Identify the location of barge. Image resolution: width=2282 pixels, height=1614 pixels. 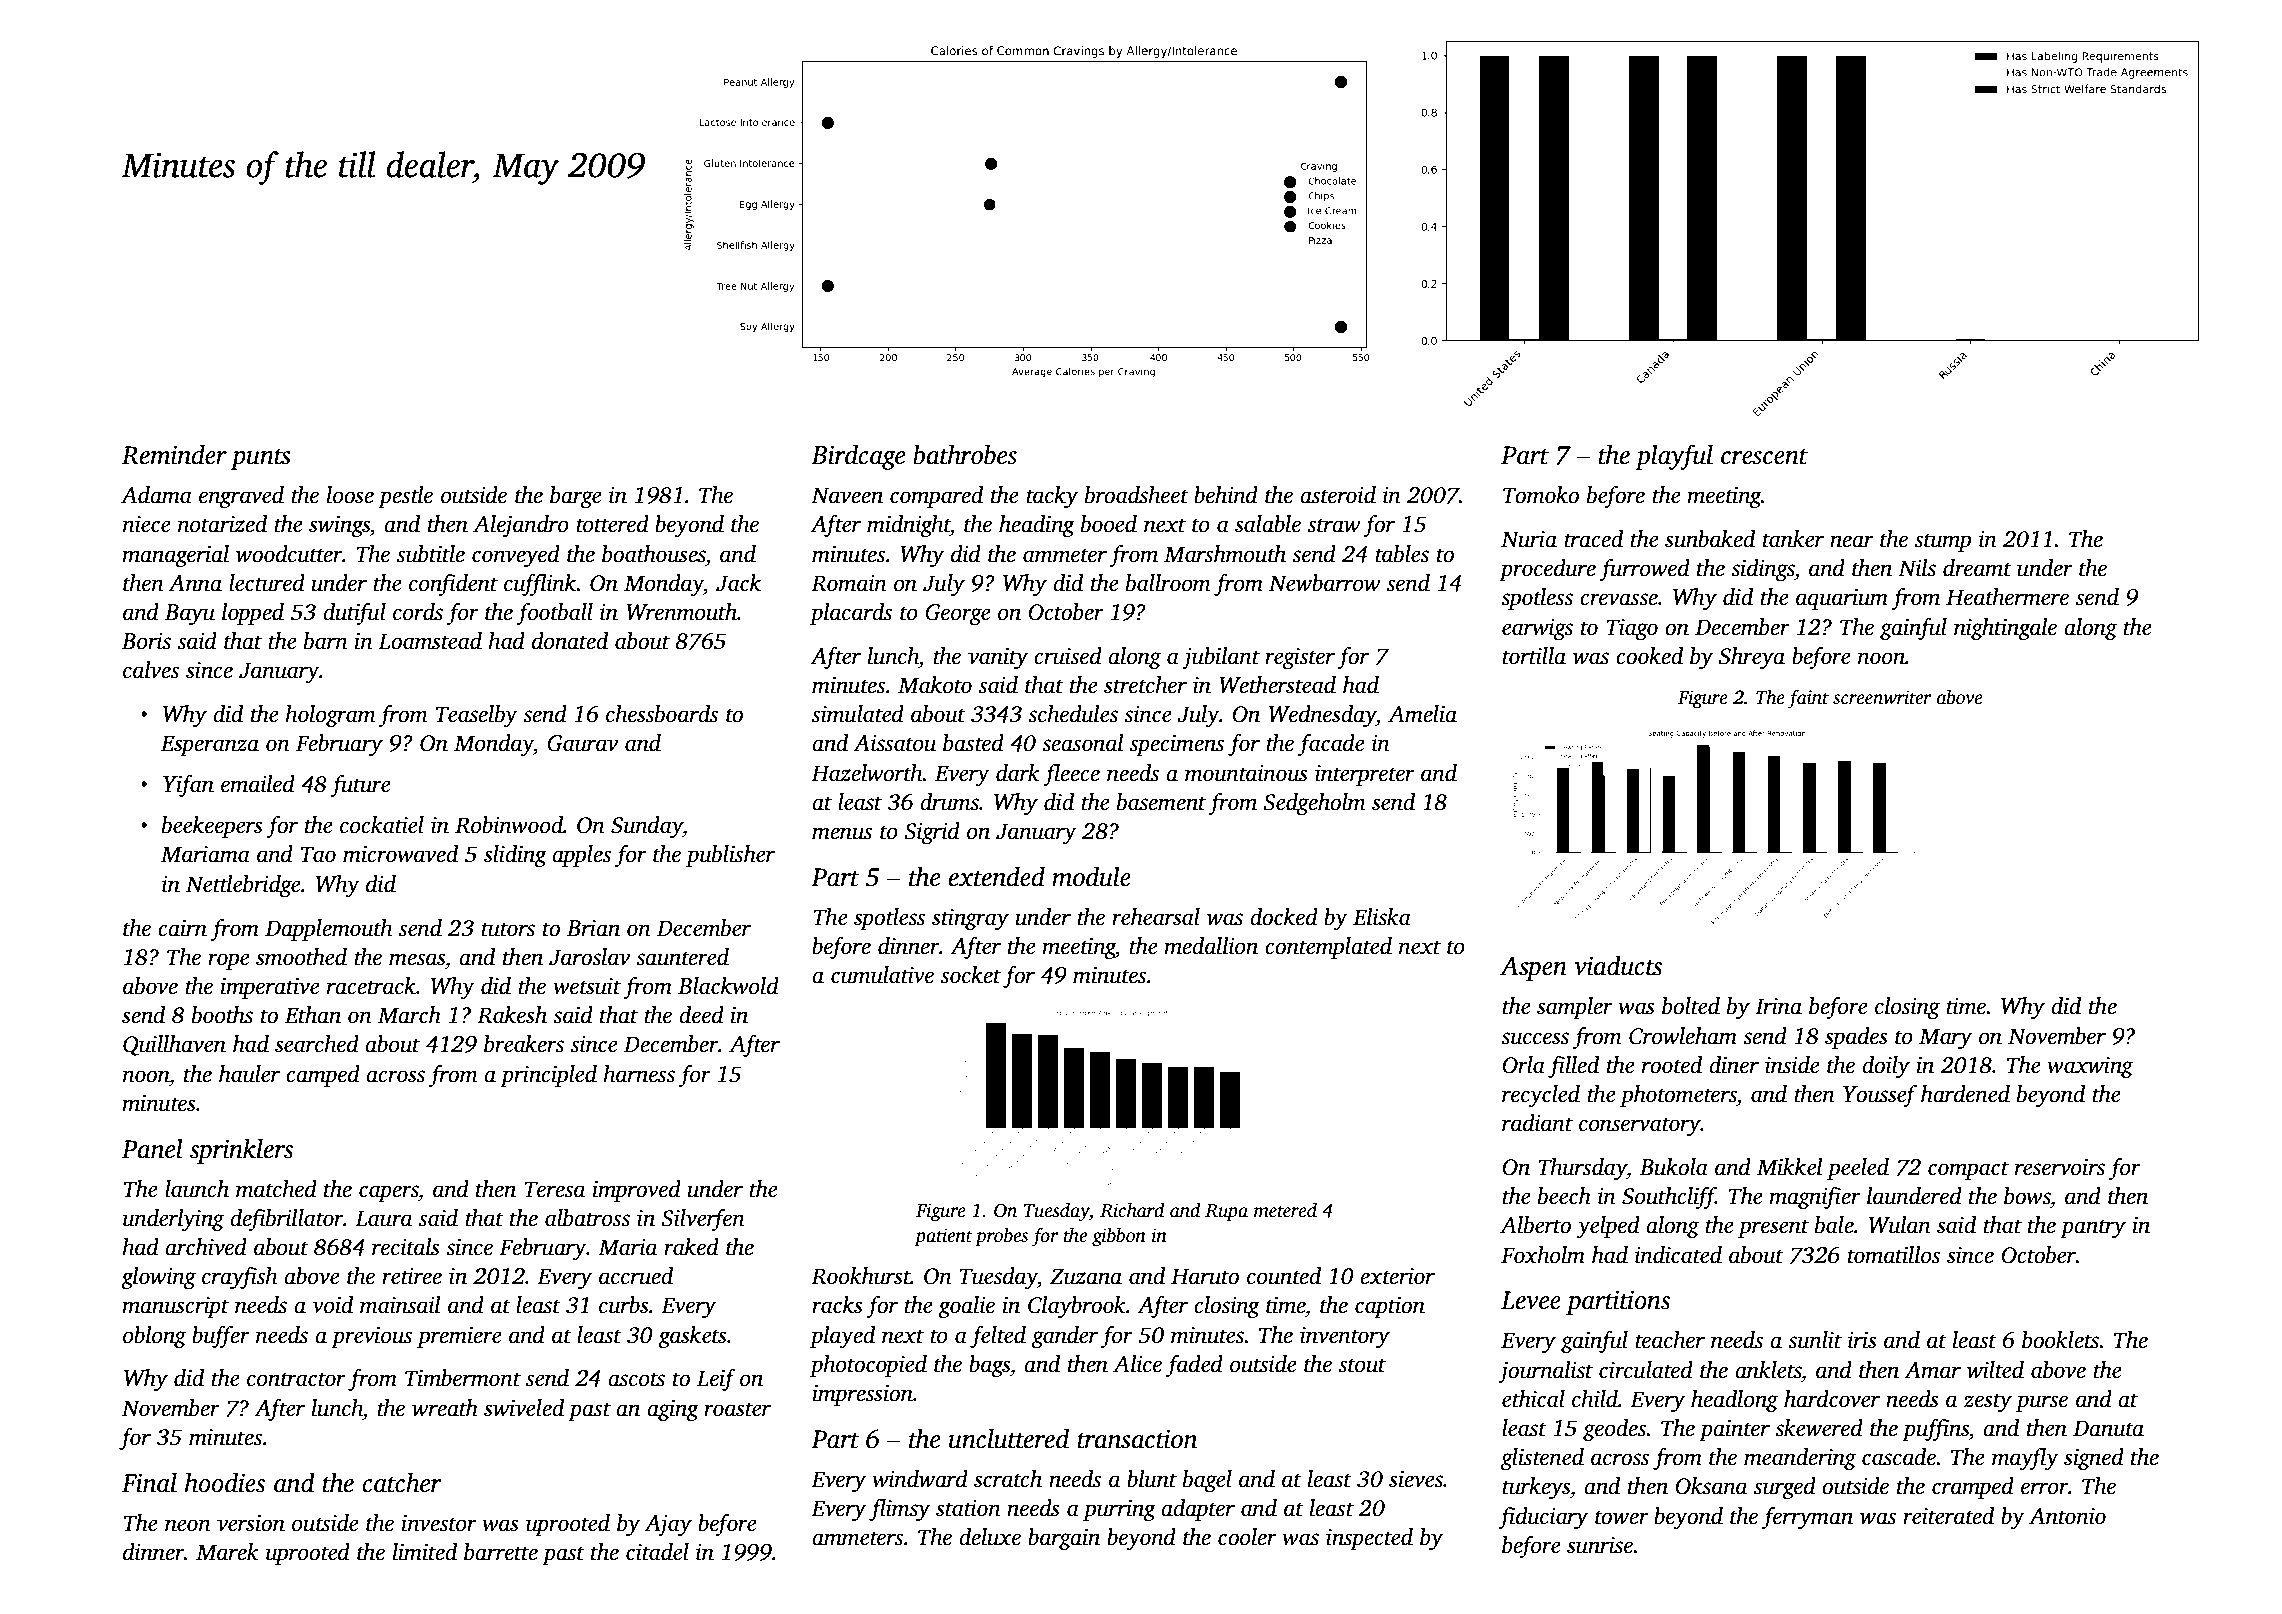
(576, 497).
